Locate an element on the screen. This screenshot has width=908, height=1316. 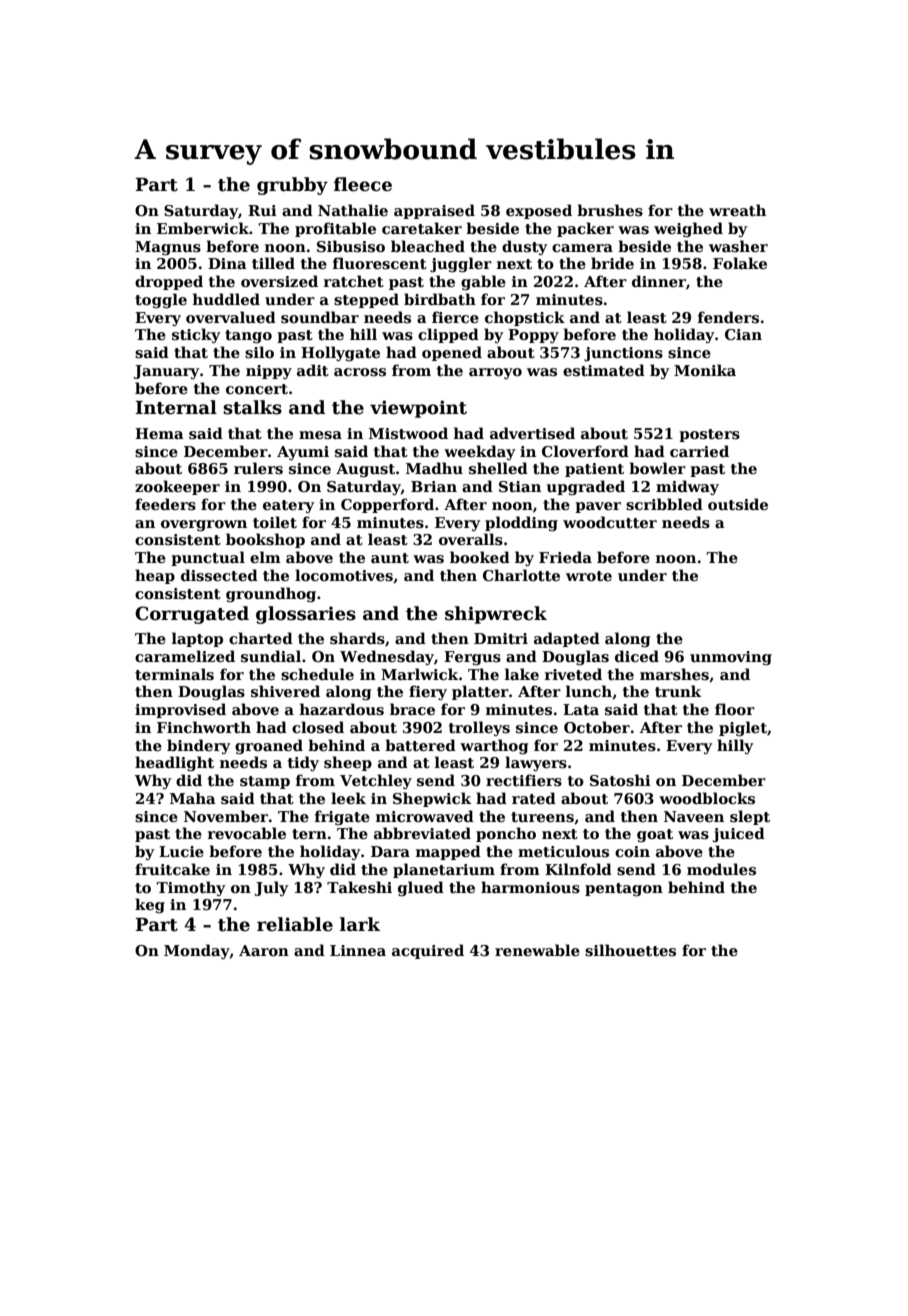
zookeeper is located at coordinates (177, 487).
